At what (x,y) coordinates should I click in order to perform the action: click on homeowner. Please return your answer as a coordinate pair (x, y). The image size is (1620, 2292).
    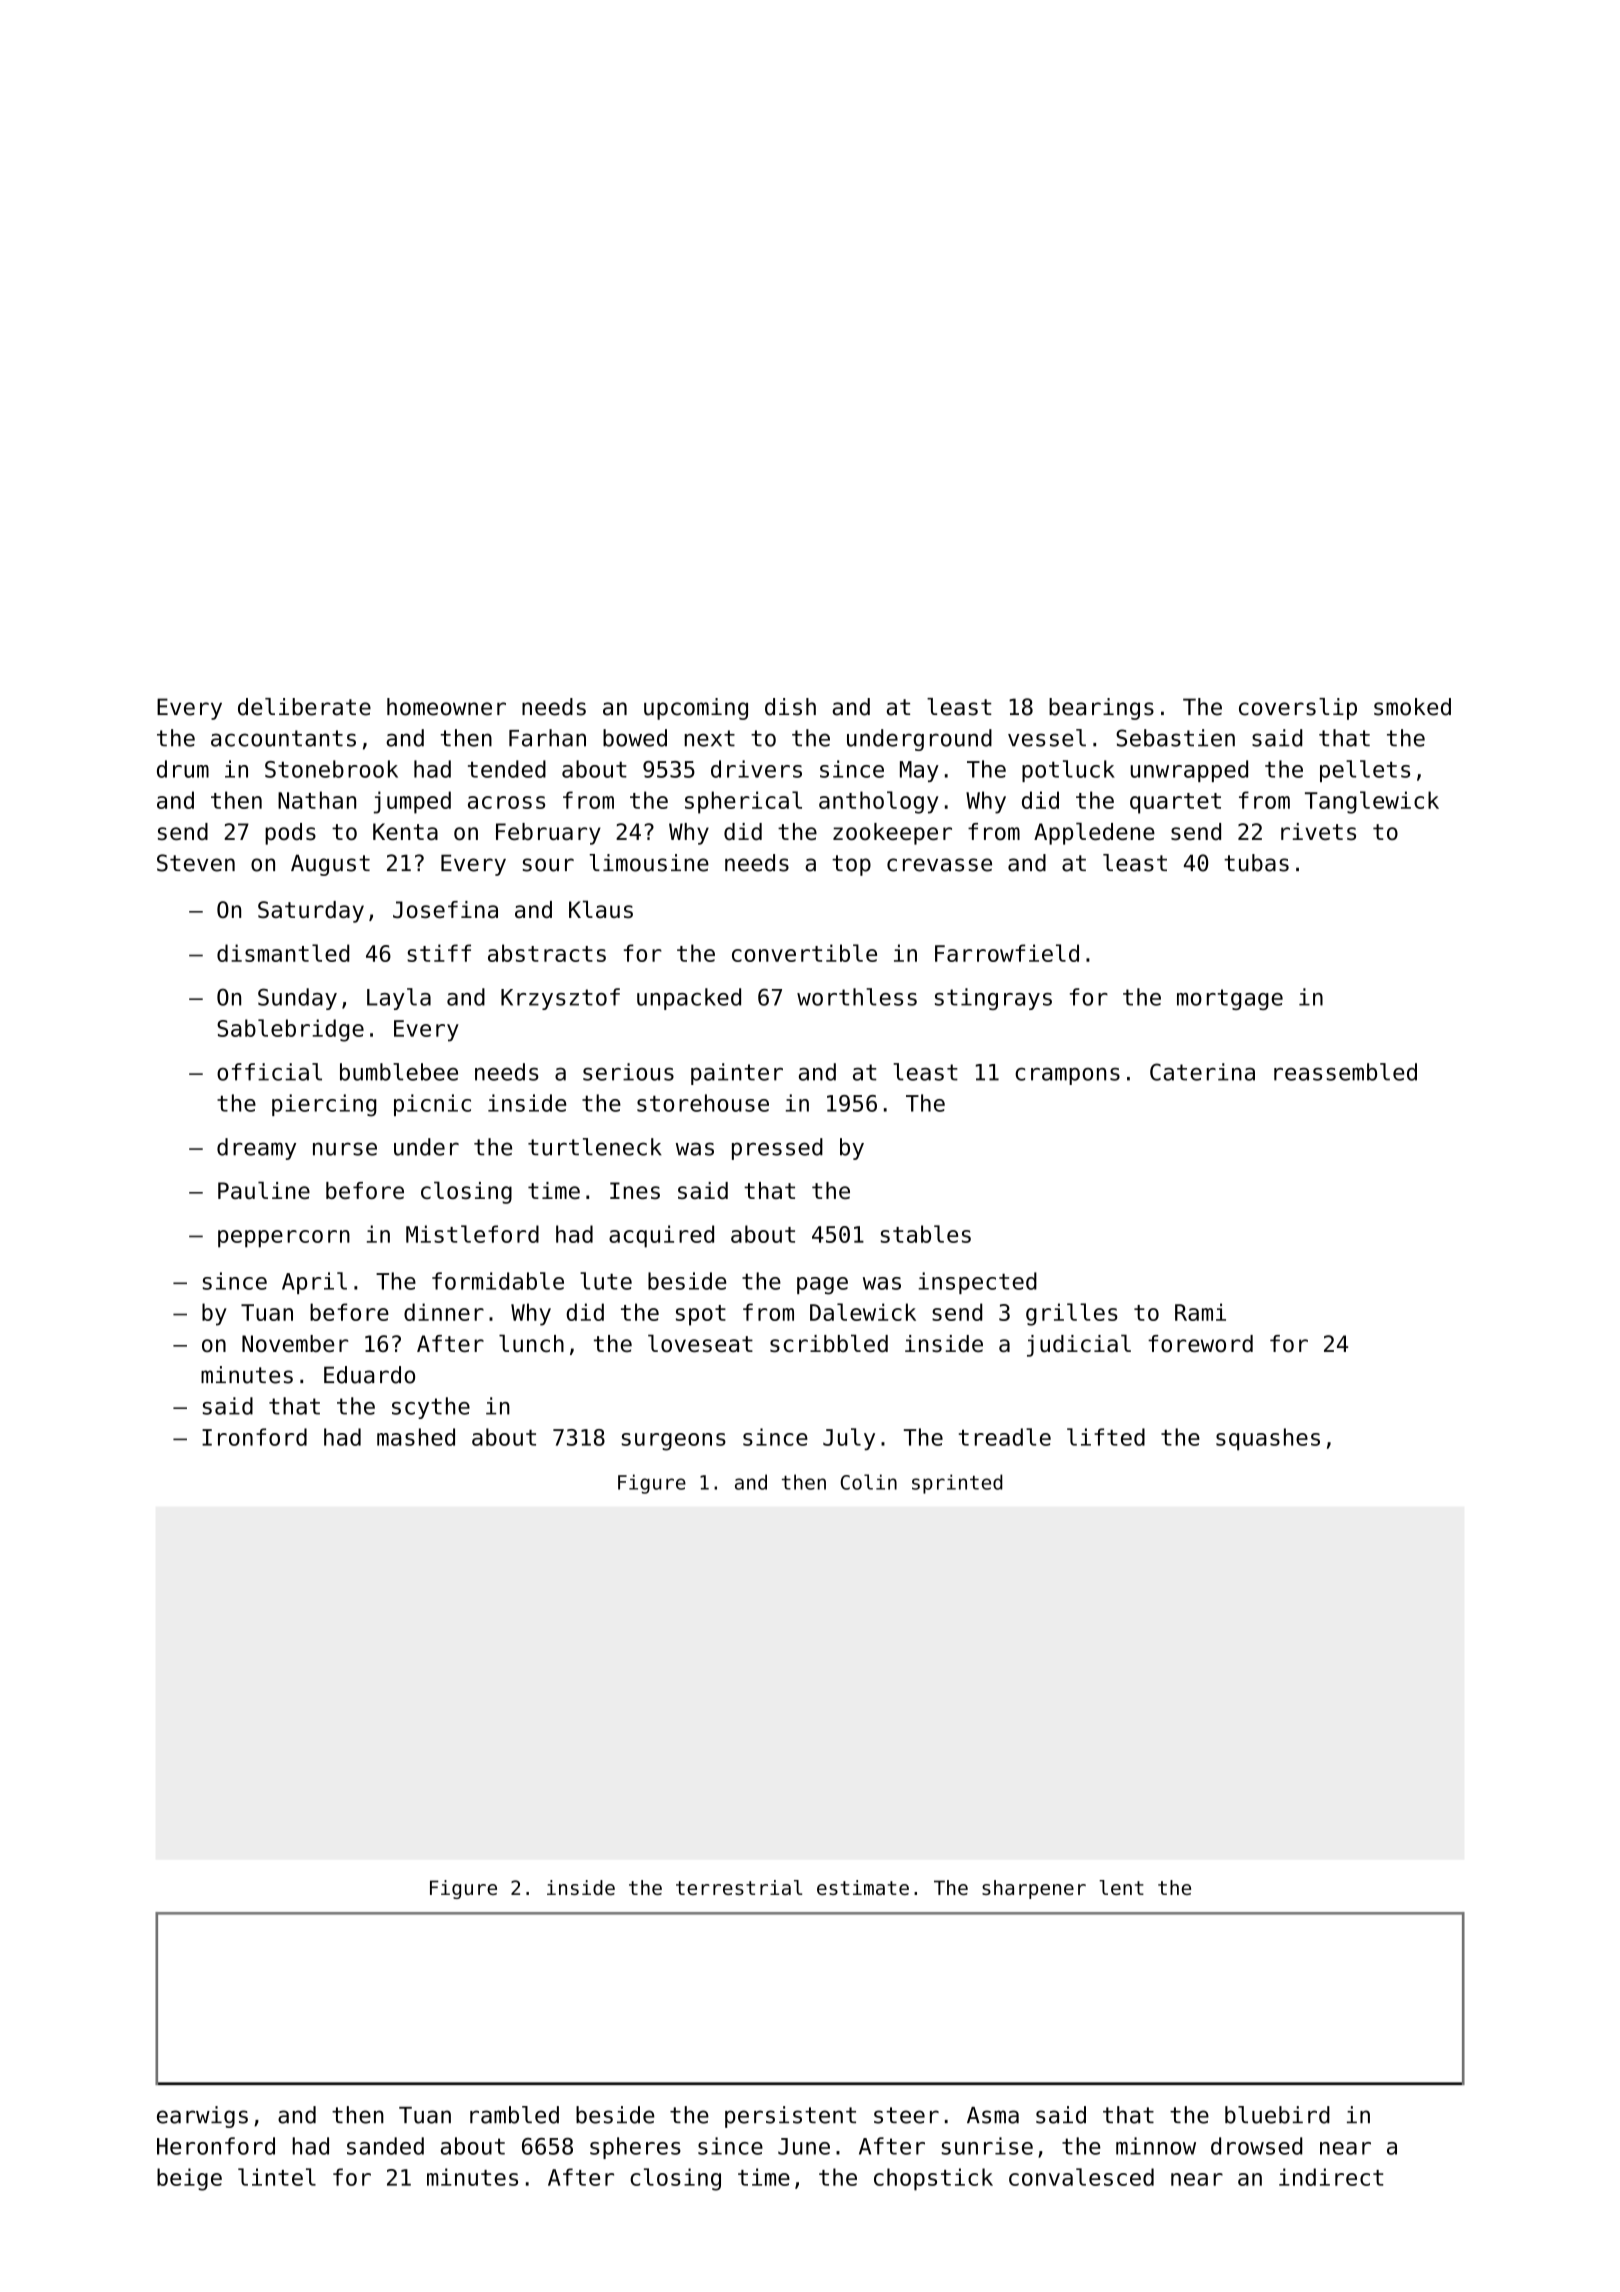
    Looking at the image, I should click on (446, 707).
